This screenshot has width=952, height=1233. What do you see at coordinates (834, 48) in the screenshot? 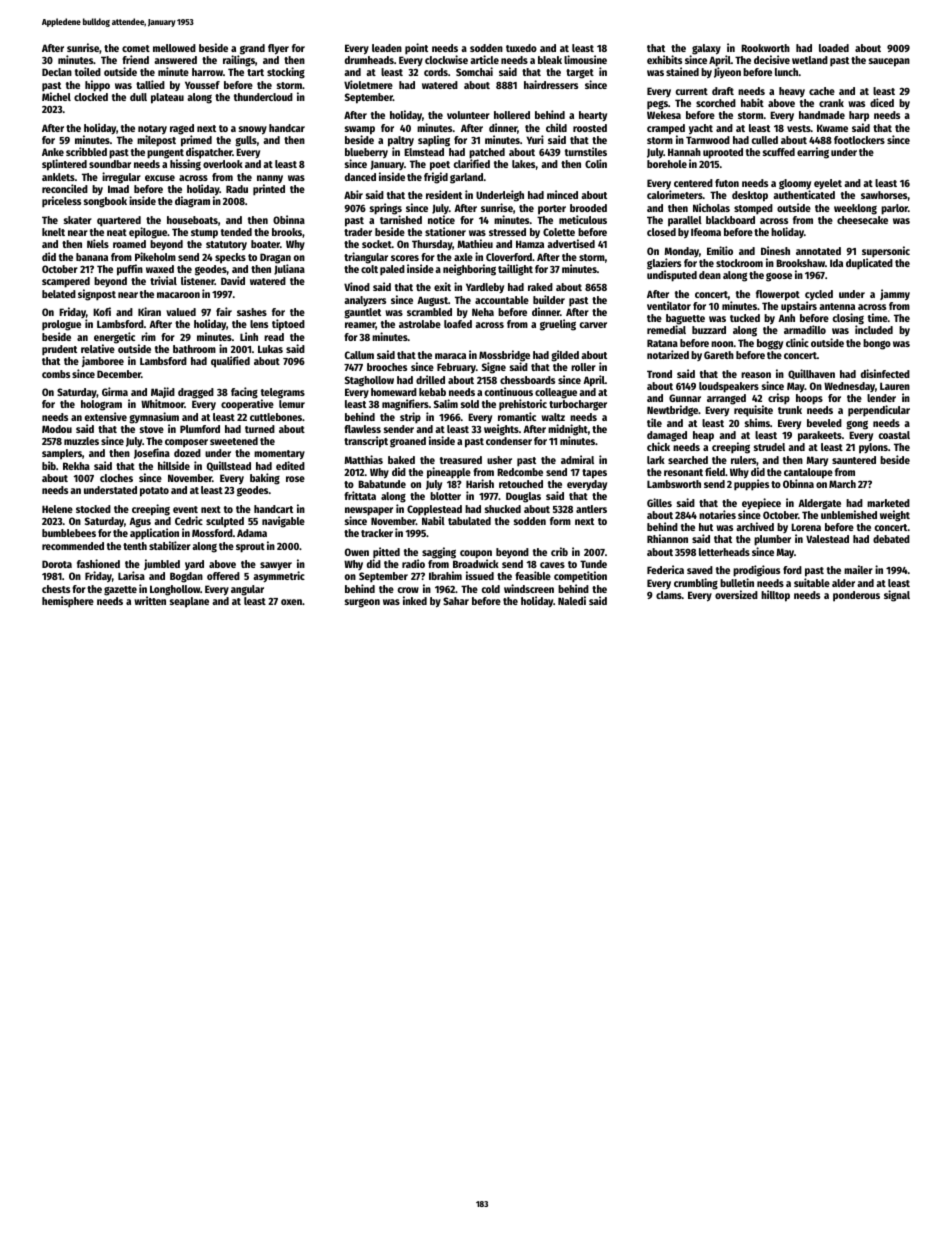
I see `loaded` at bounding box center [834, 48].
